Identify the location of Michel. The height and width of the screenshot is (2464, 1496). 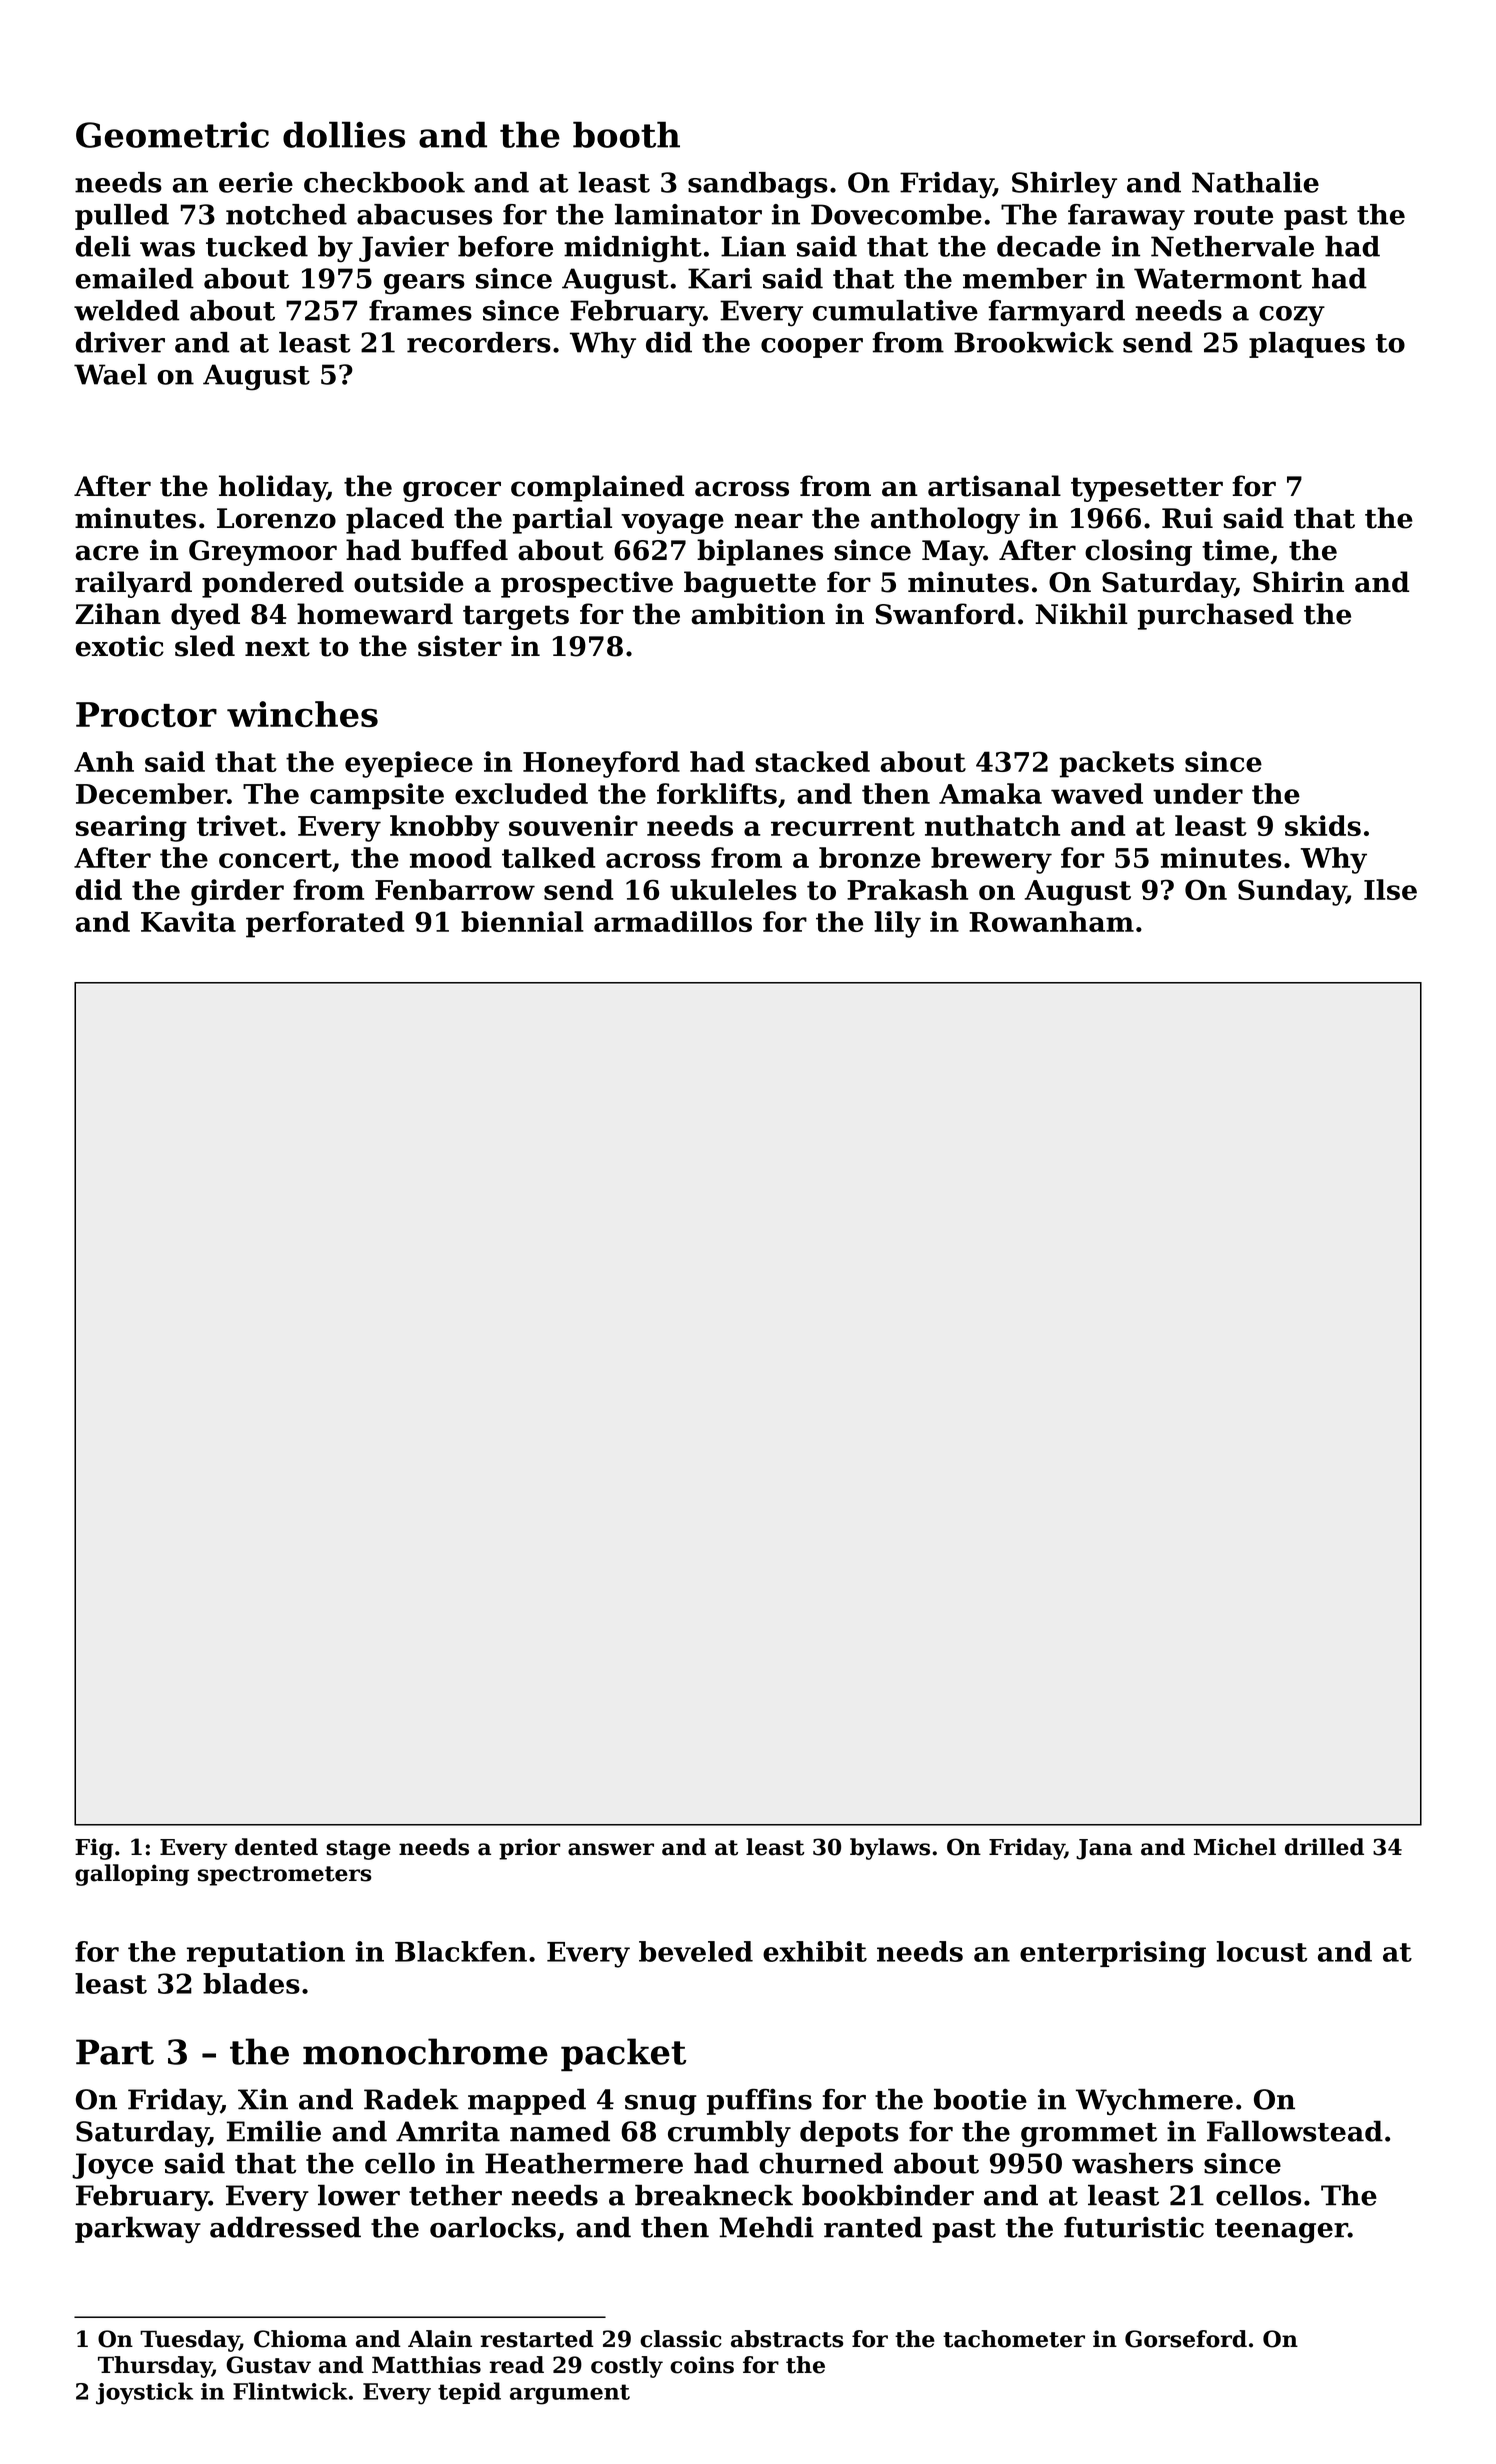
(1235, 1847).
